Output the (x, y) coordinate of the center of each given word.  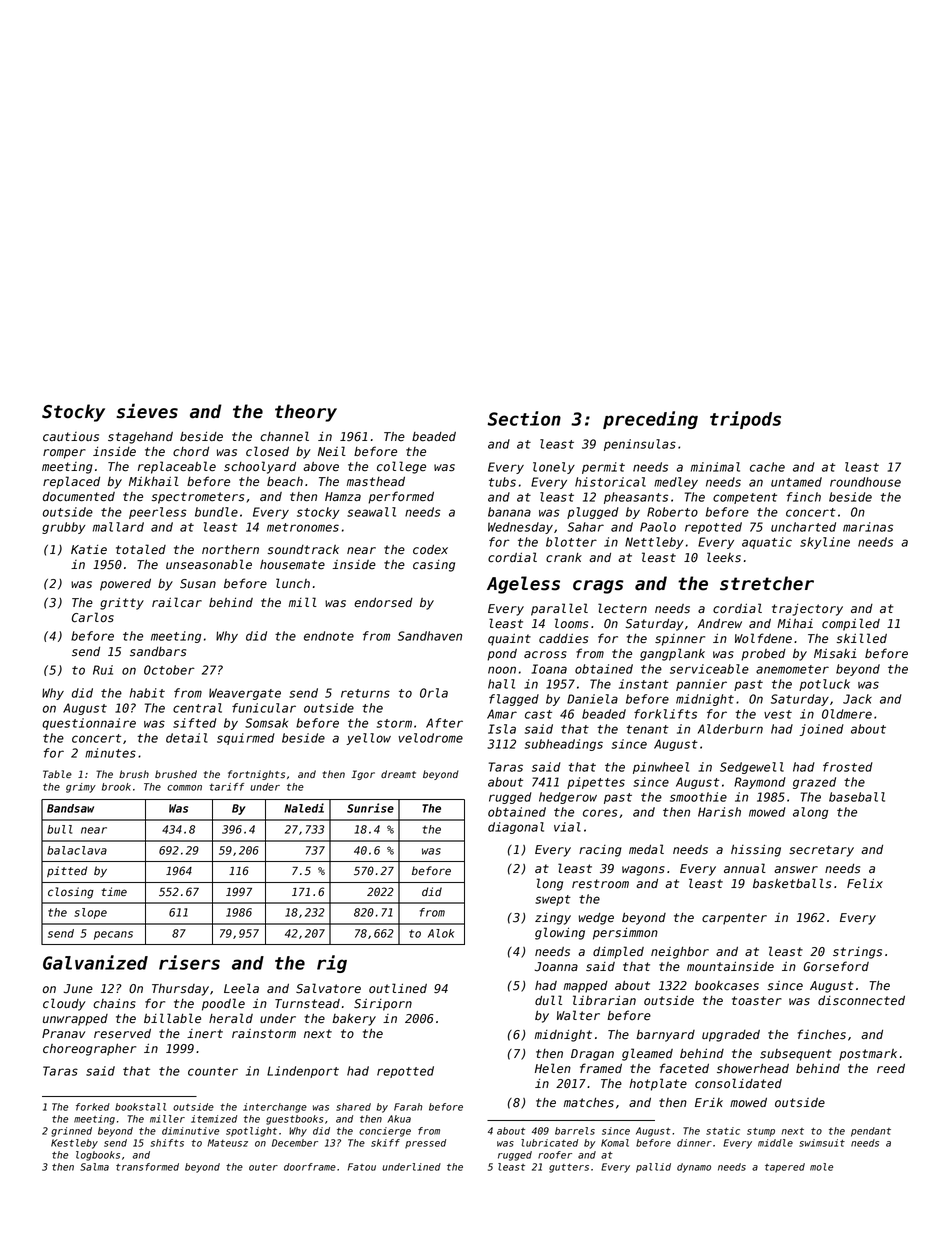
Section (524, 418)
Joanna (556, 967)
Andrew (719, 624)
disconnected (861, 1001)
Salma (94, 1167)
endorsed (383, 603)
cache (767, 467)
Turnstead (307, 1004)
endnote (329, 636)
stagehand (140, 438)
